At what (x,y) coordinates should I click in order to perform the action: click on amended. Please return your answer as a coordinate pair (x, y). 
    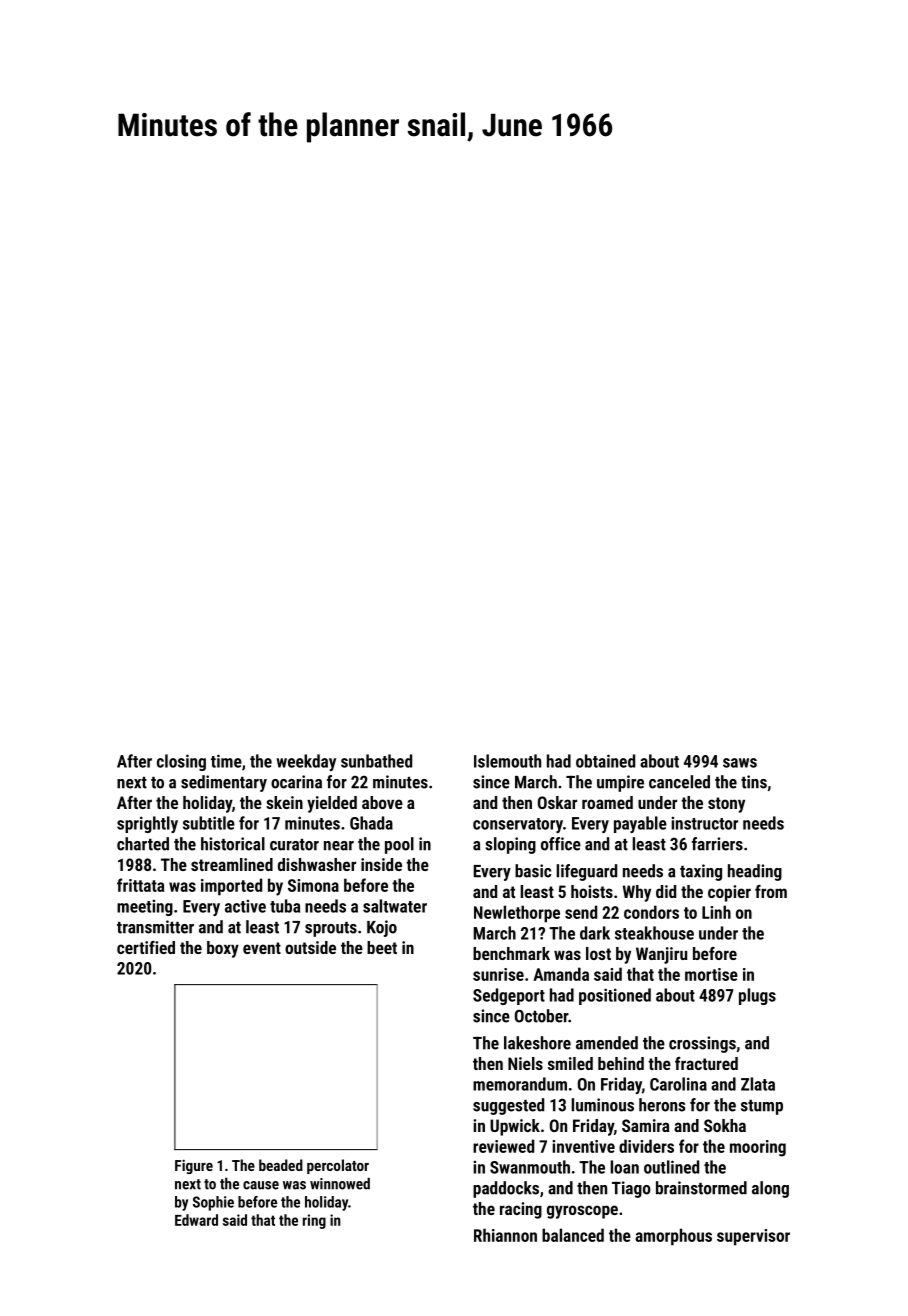
    Looking at the image, I should click on (607, 1043).
